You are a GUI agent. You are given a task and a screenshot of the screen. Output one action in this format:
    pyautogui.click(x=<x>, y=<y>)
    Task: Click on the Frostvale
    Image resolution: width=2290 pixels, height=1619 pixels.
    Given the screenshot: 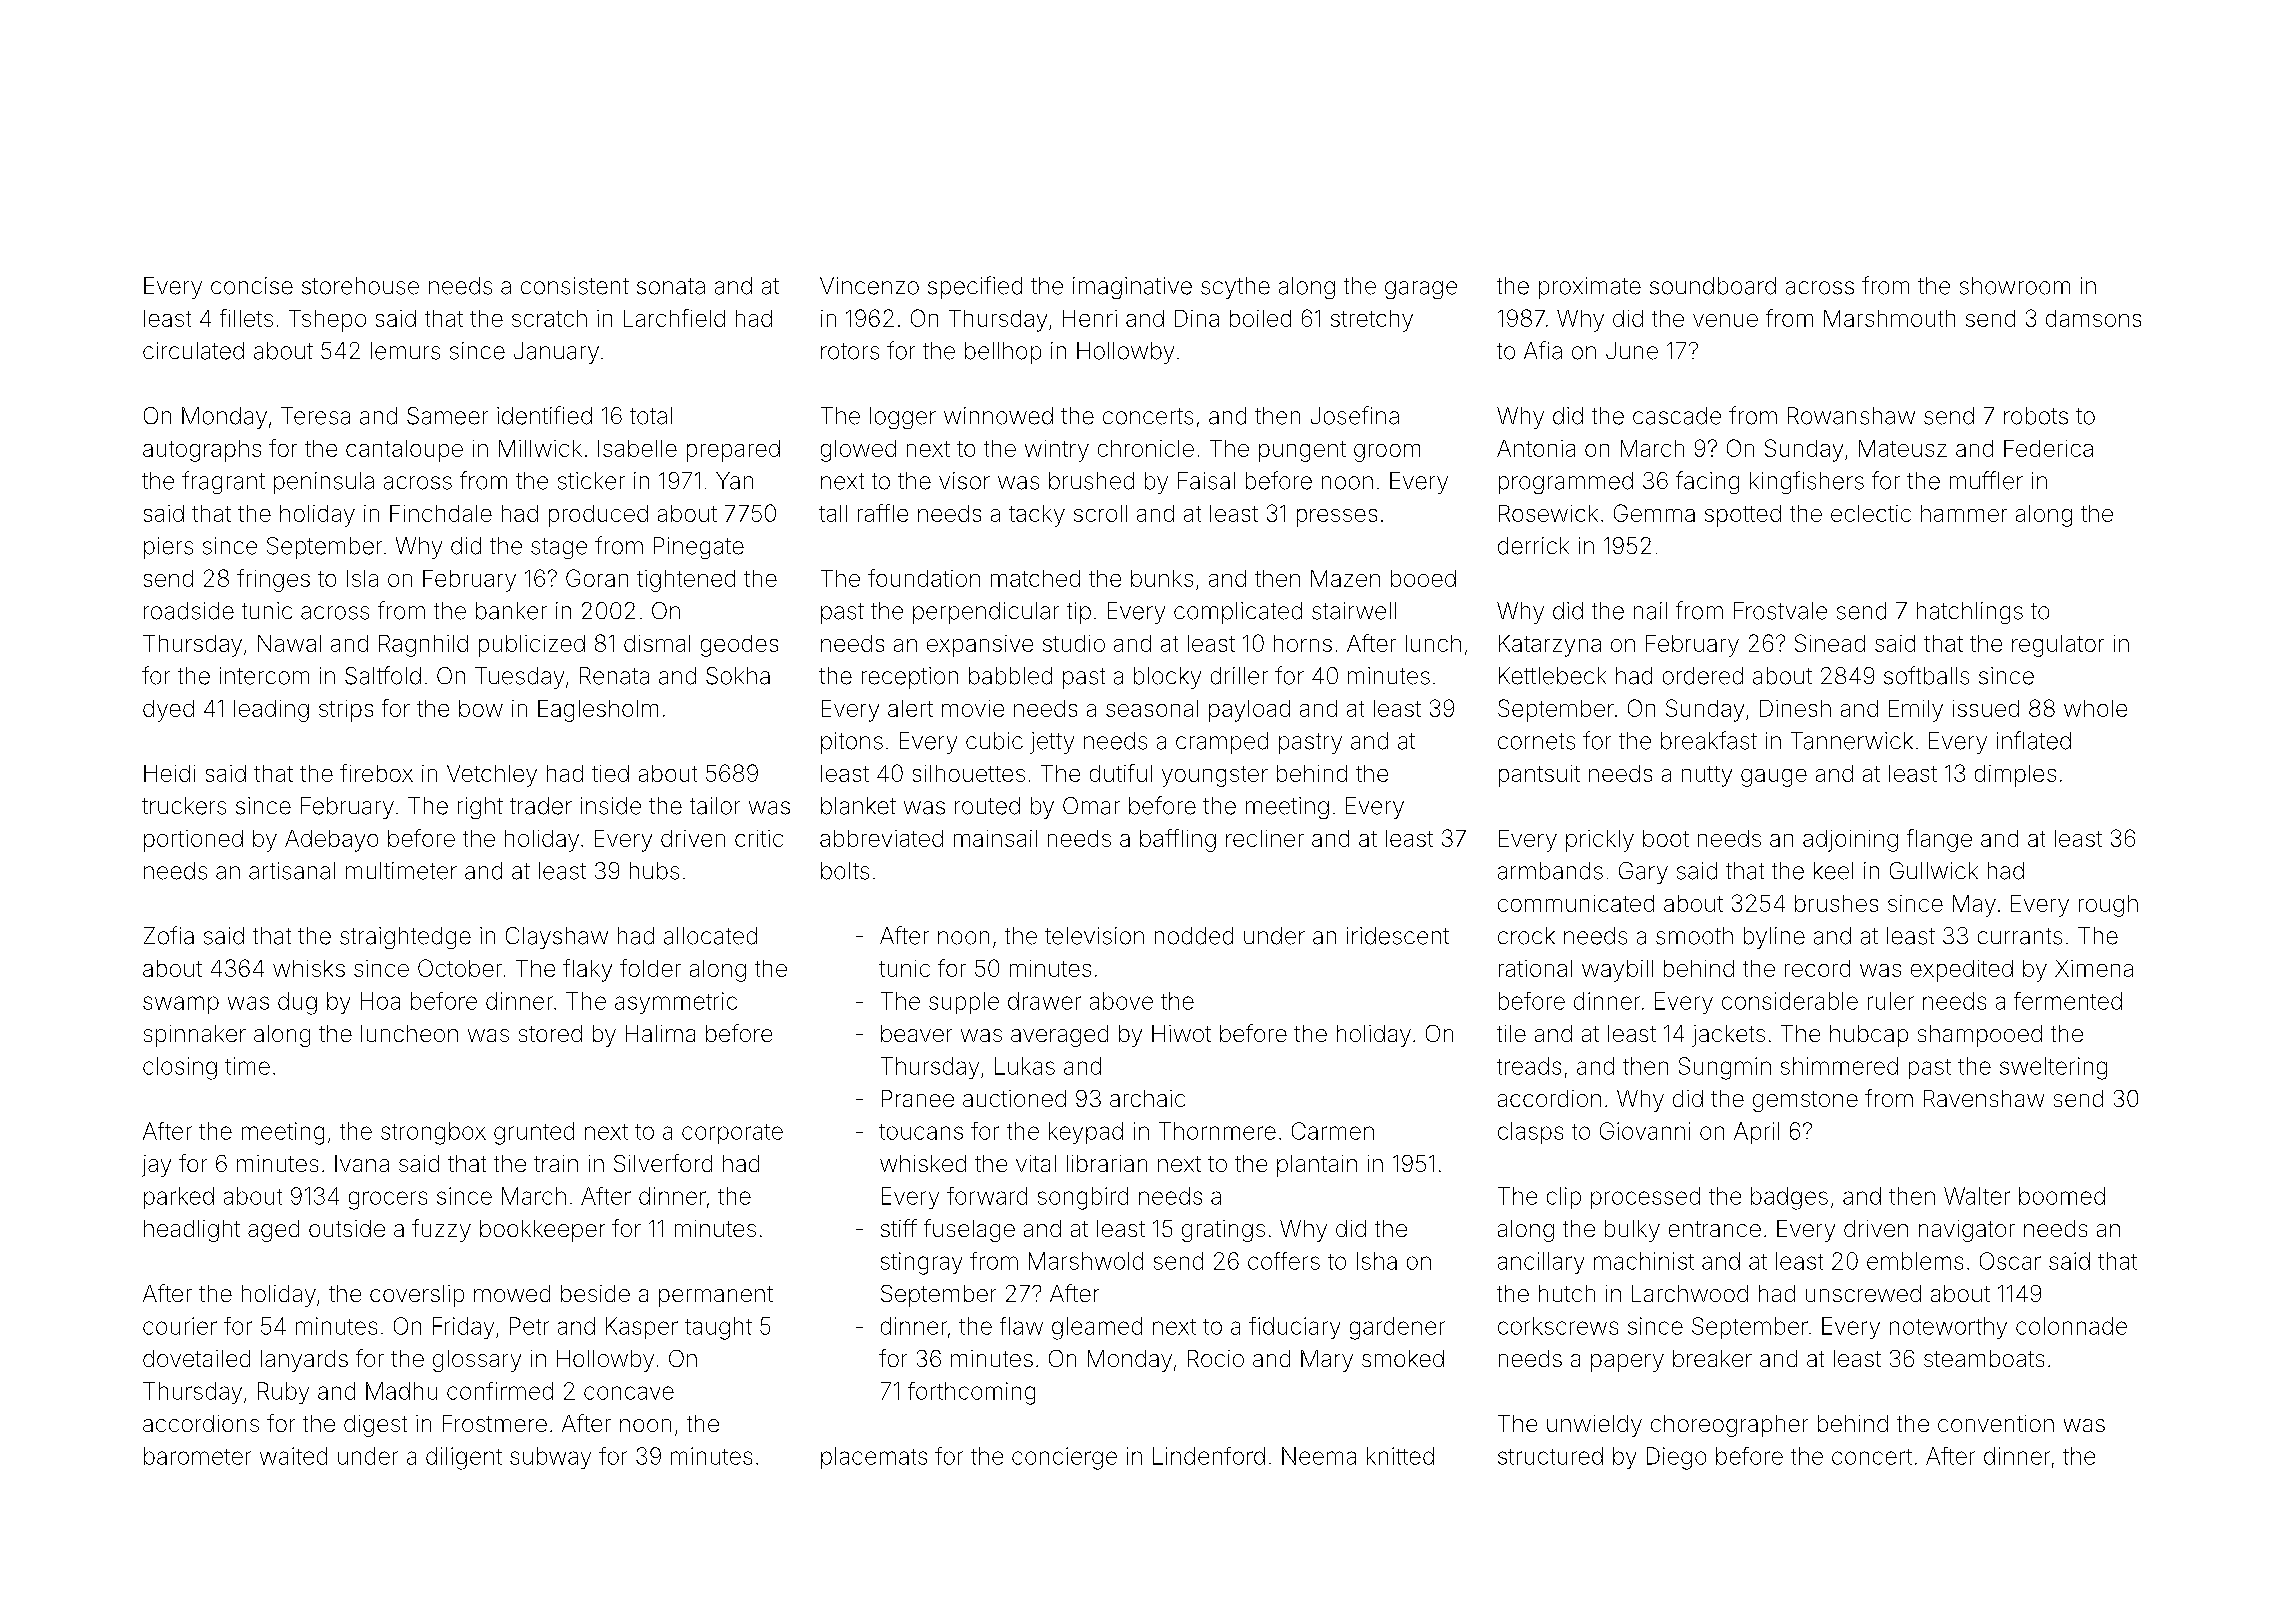 What is the action you would take?
    pyautogui.click(x=1780, y=611)
